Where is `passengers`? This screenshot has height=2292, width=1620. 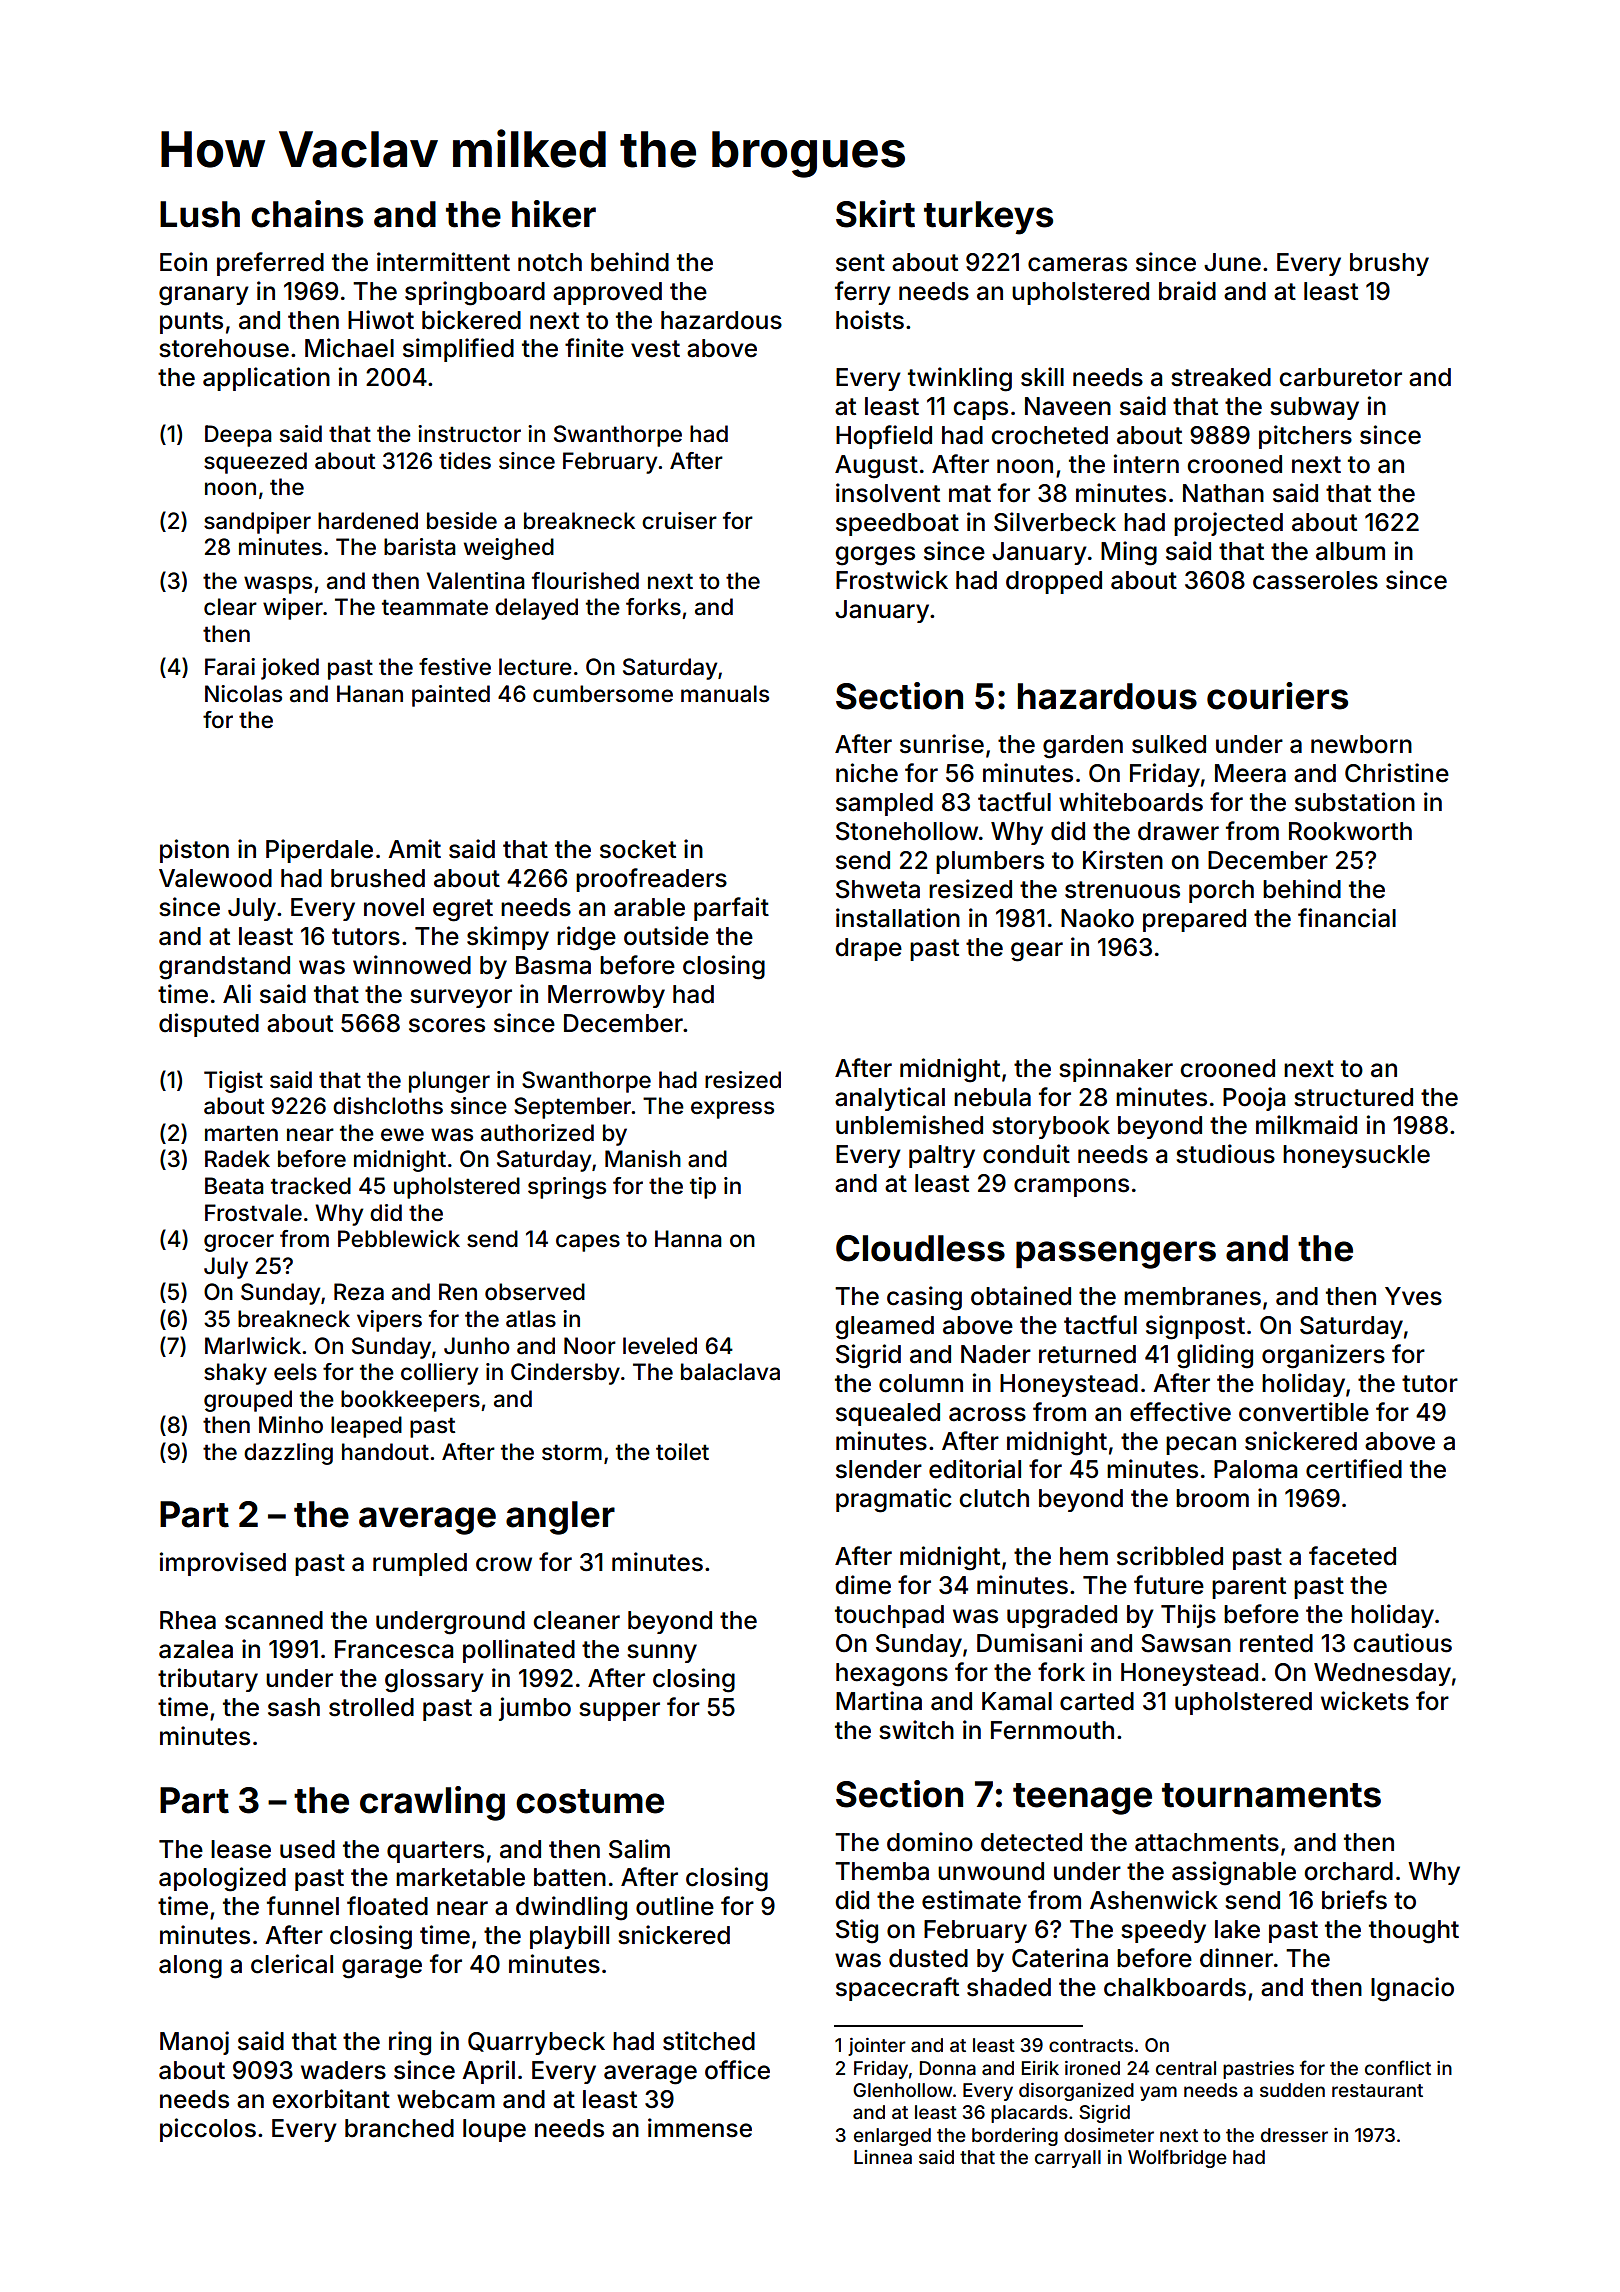
passengers is located at coordinates (1116, 1255).
